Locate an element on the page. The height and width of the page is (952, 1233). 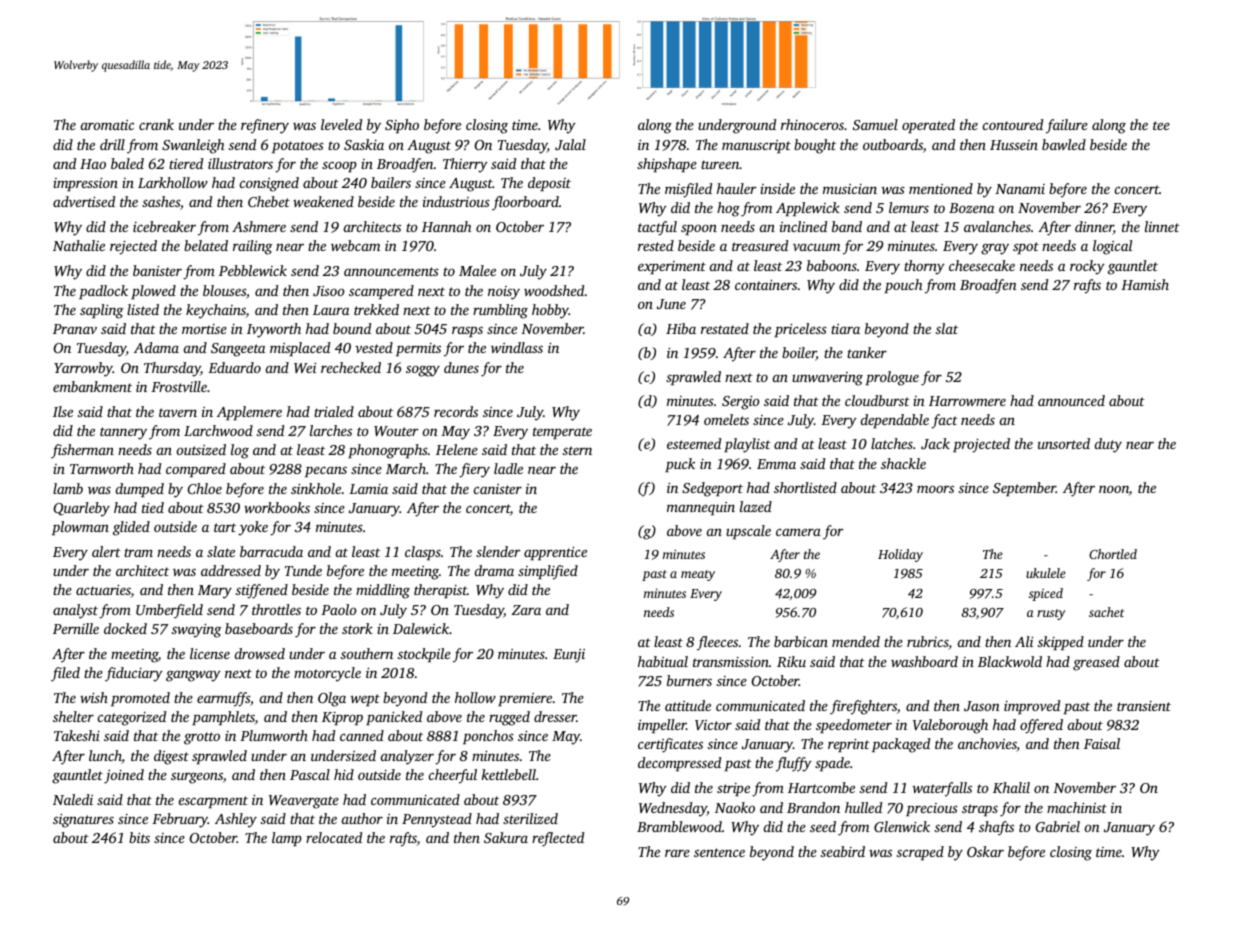
records is located at coordinates (456, 411).
